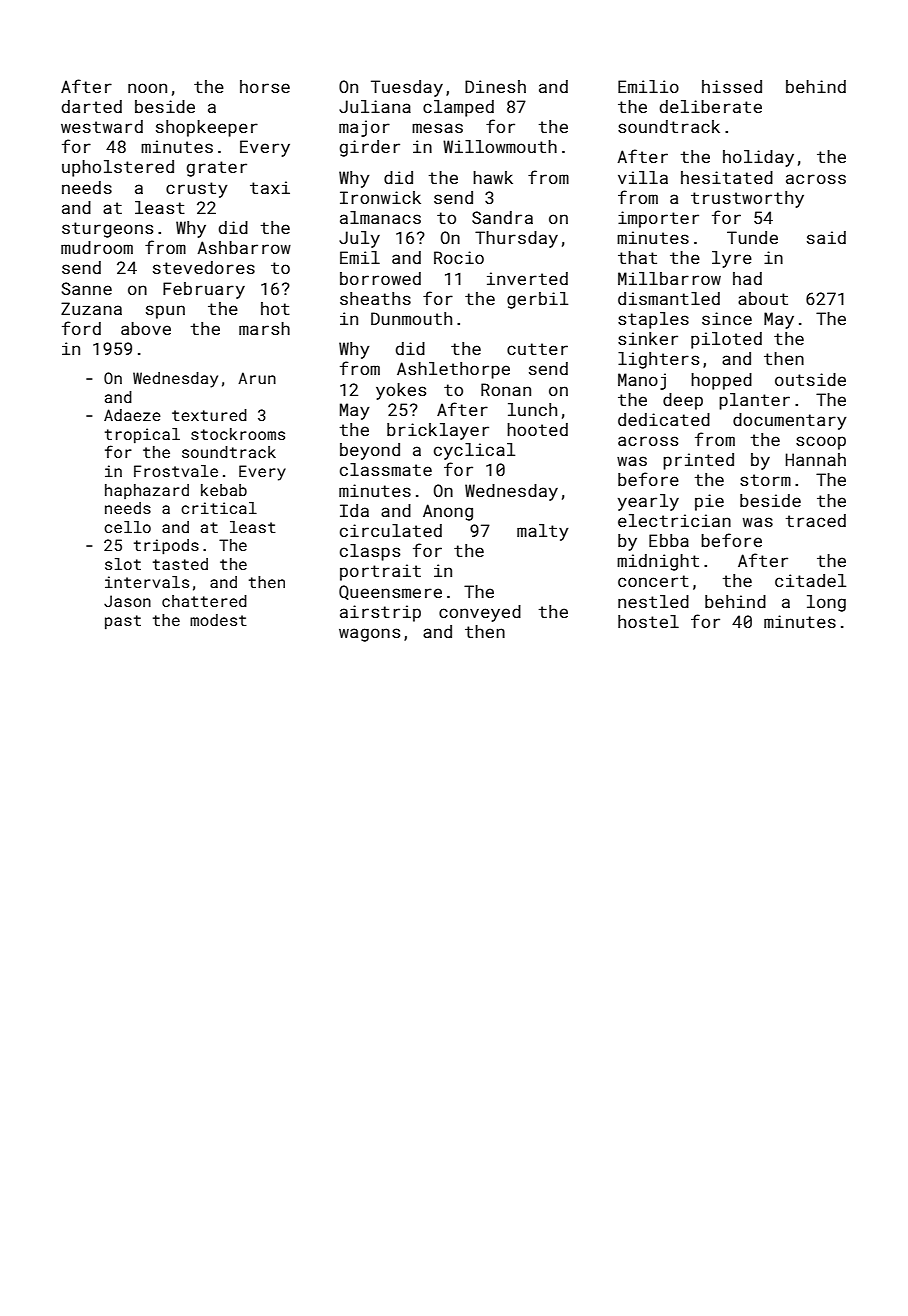 This screenshot has height=1316, width=908. Describe the element at coordinates (142, 435) in the screenshot. I see `tropical` at that location.
